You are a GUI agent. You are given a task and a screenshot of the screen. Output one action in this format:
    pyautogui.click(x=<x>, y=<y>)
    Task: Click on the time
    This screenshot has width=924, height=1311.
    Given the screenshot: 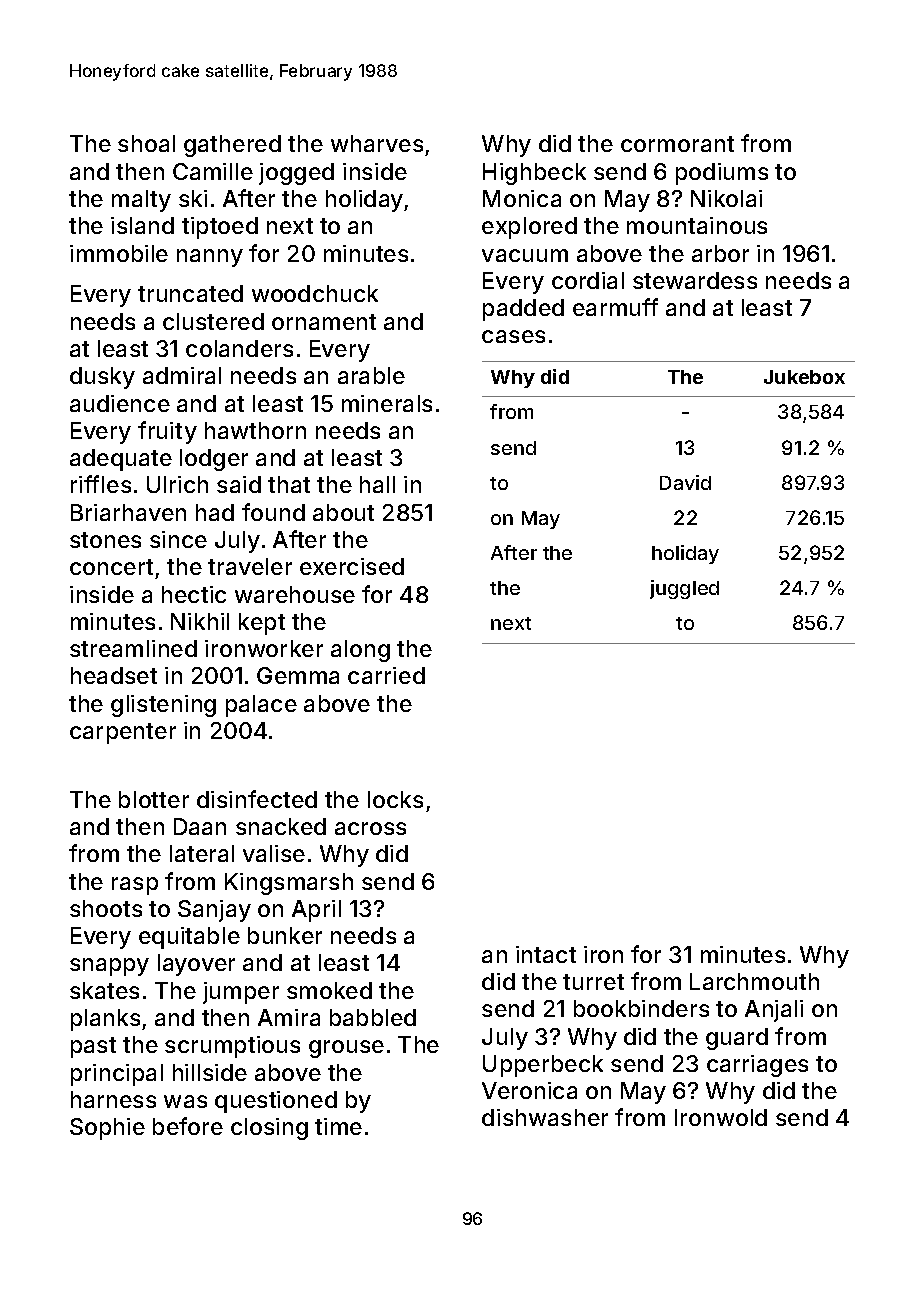 What is the action you would take?
    pyautogui.click(x=338, y=1126)
